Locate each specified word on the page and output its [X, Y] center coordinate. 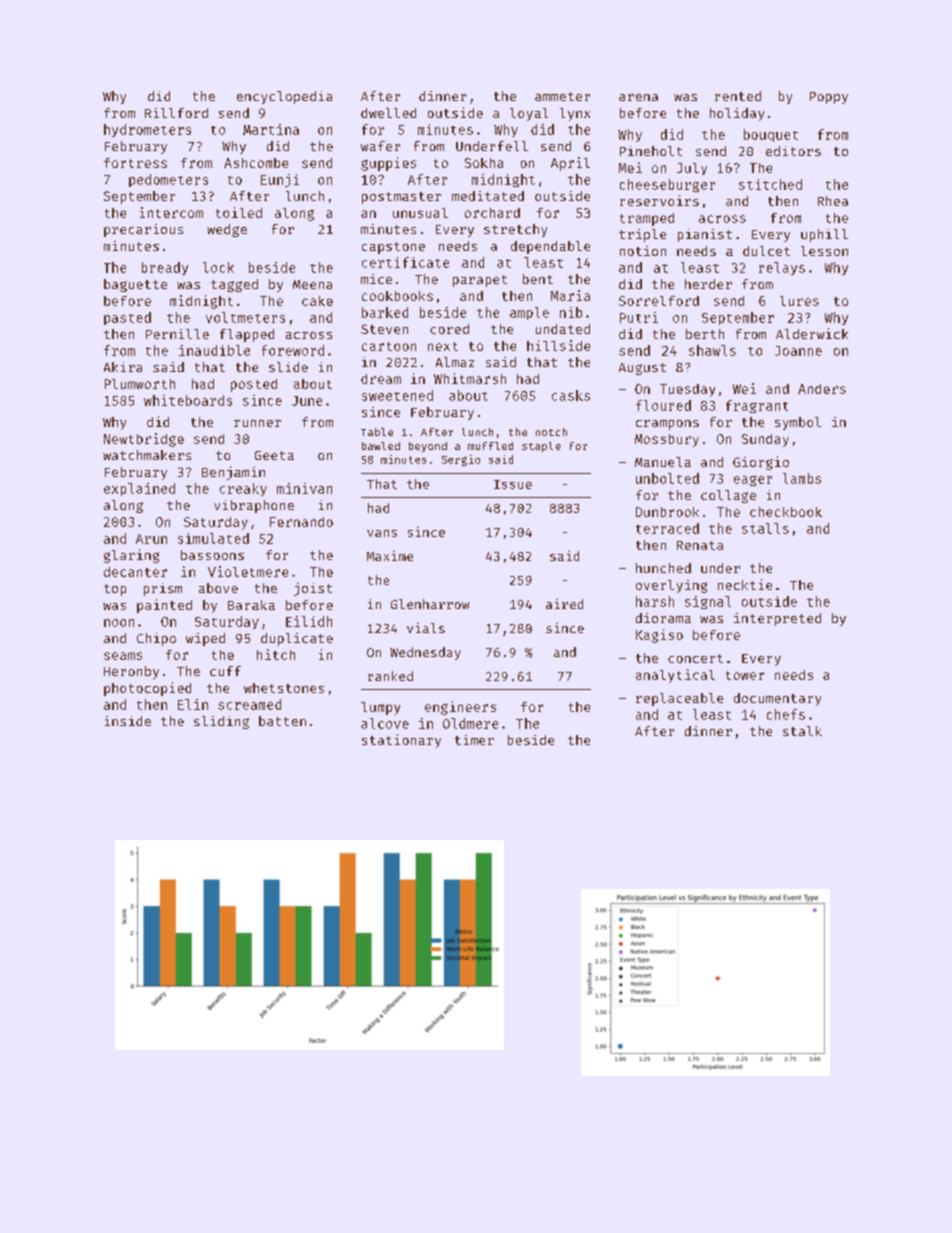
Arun [151, 539]
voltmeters [245, 317]
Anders [822, 389]
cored [449, 329]
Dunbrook [667, 512]
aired [564, 604]
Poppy [829, 98]
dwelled [388, 113]
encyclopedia [284, 97]
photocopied [147, 689]
